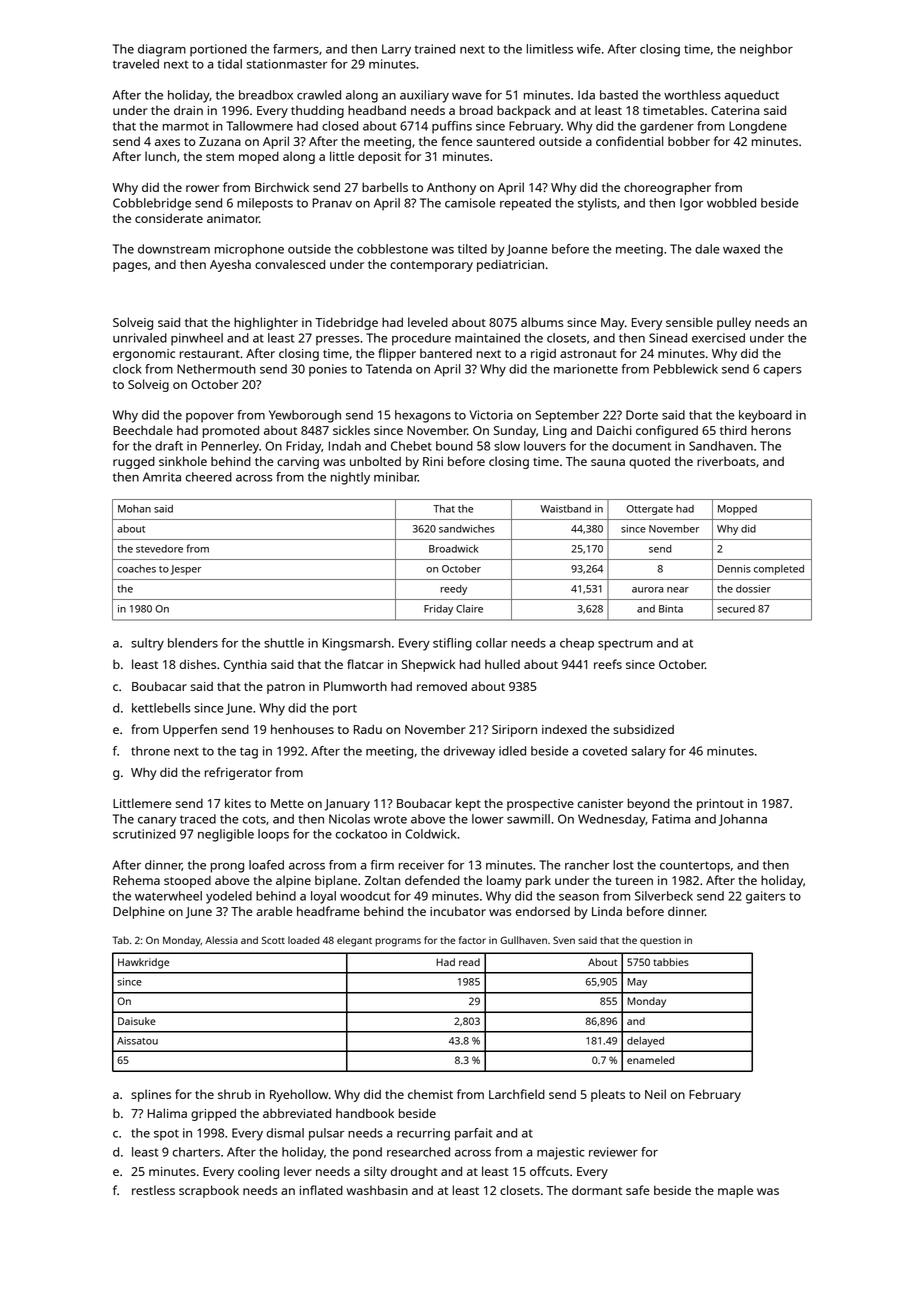 This screenshot has height=1308, width=924. I want to click on Hawkridge, so click(143, 963).
